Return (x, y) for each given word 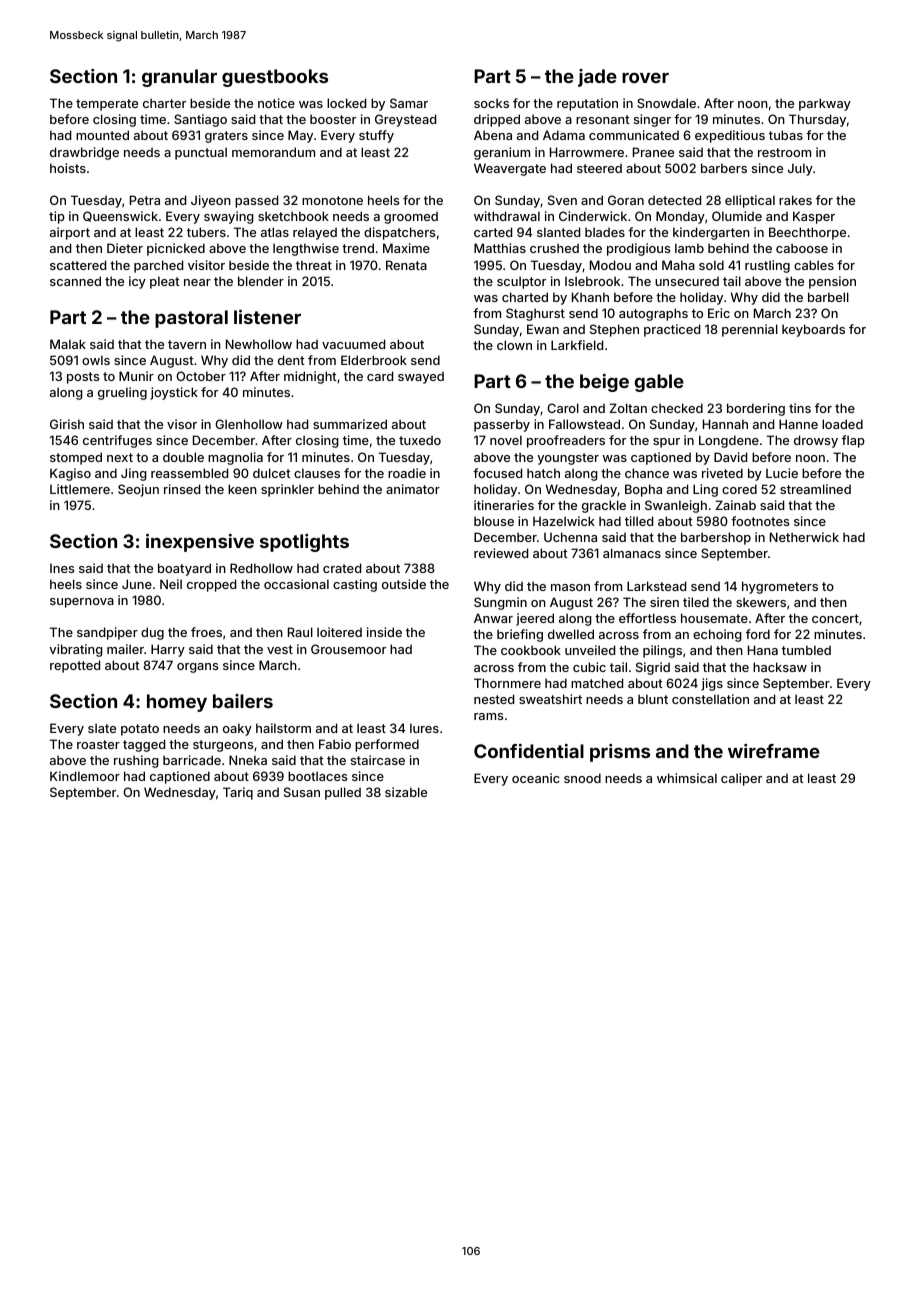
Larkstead (656, 586)
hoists (68, 168)
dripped (497, 120)
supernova (82, 603)
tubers (206, 232)
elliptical (750, 201)
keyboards (813, 330)
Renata (406, 265)
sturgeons (223, 746)
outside (404, 584)
